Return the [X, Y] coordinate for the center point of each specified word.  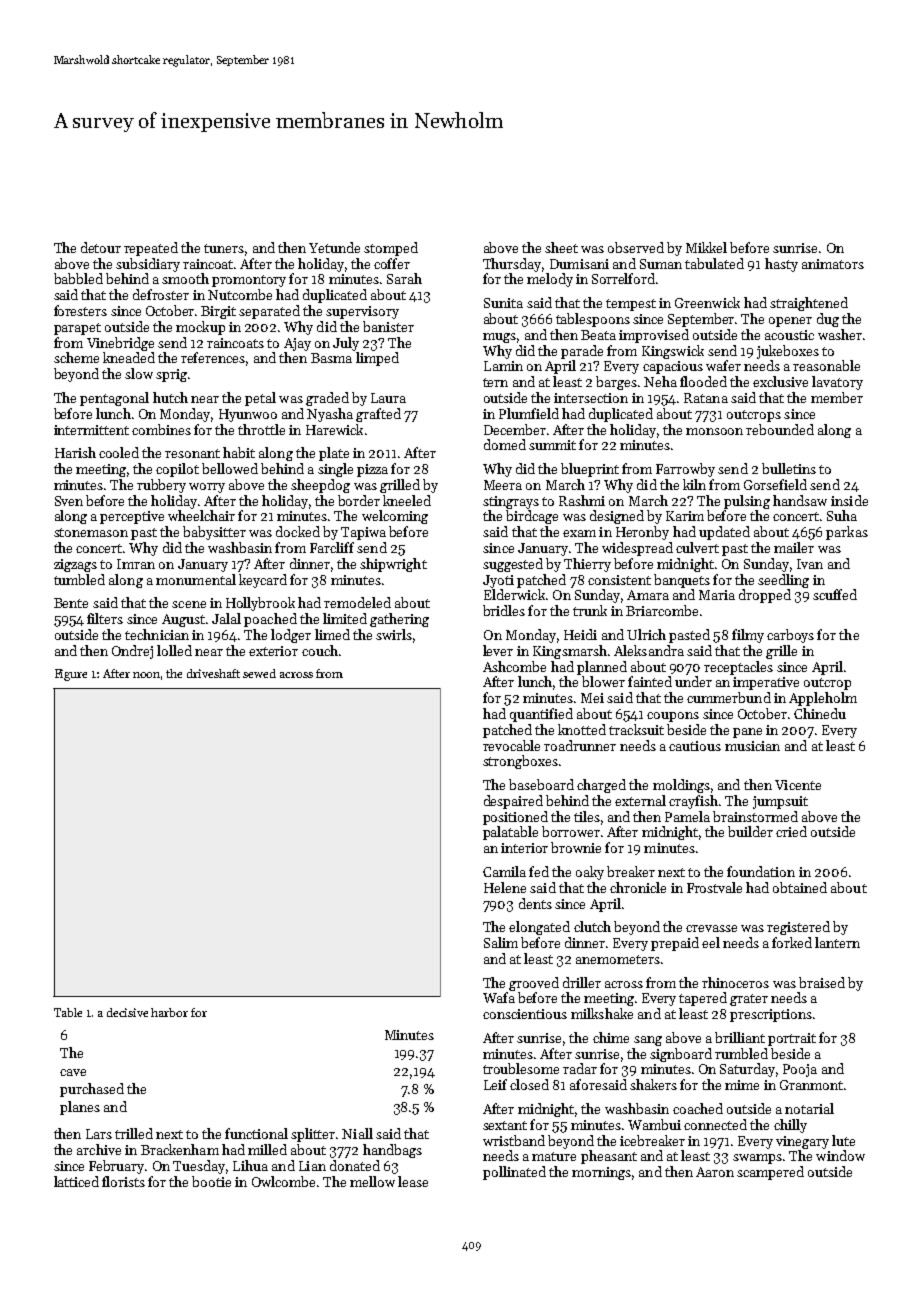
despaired [513, 802]
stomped [391, 249]
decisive [127, 1012]
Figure [71, 675]
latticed [76, 1181]
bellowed [230, 468]
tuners [224, 248]
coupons [673, 717]
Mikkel [706, 247]
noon [146, 675]
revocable [511, 745]
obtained [800, 887]
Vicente [798, 785]
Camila [504, 871]
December [515, 429]
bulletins [789, 468]
